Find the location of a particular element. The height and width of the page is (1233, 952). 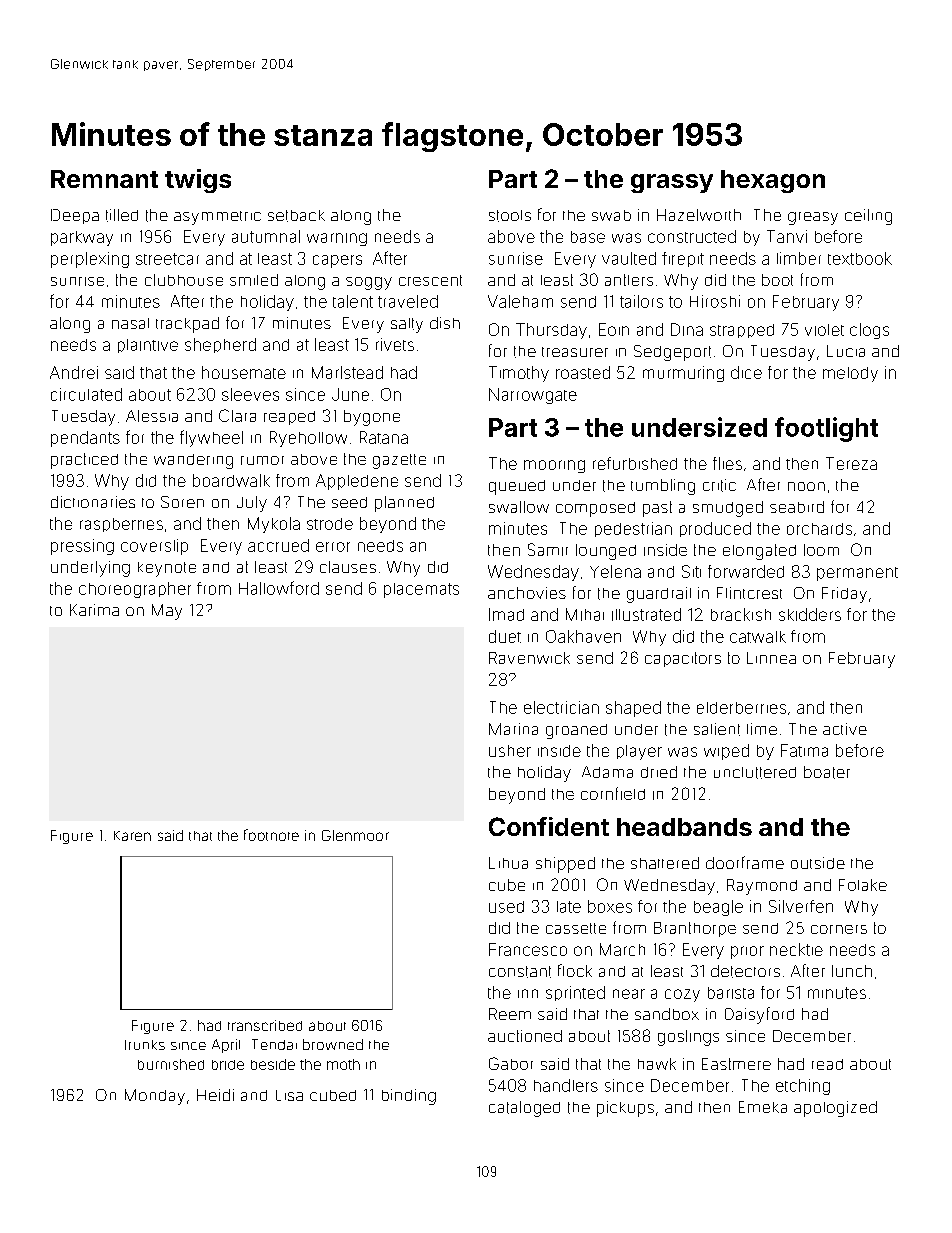

Samir is located at coordinates (548, 549).
